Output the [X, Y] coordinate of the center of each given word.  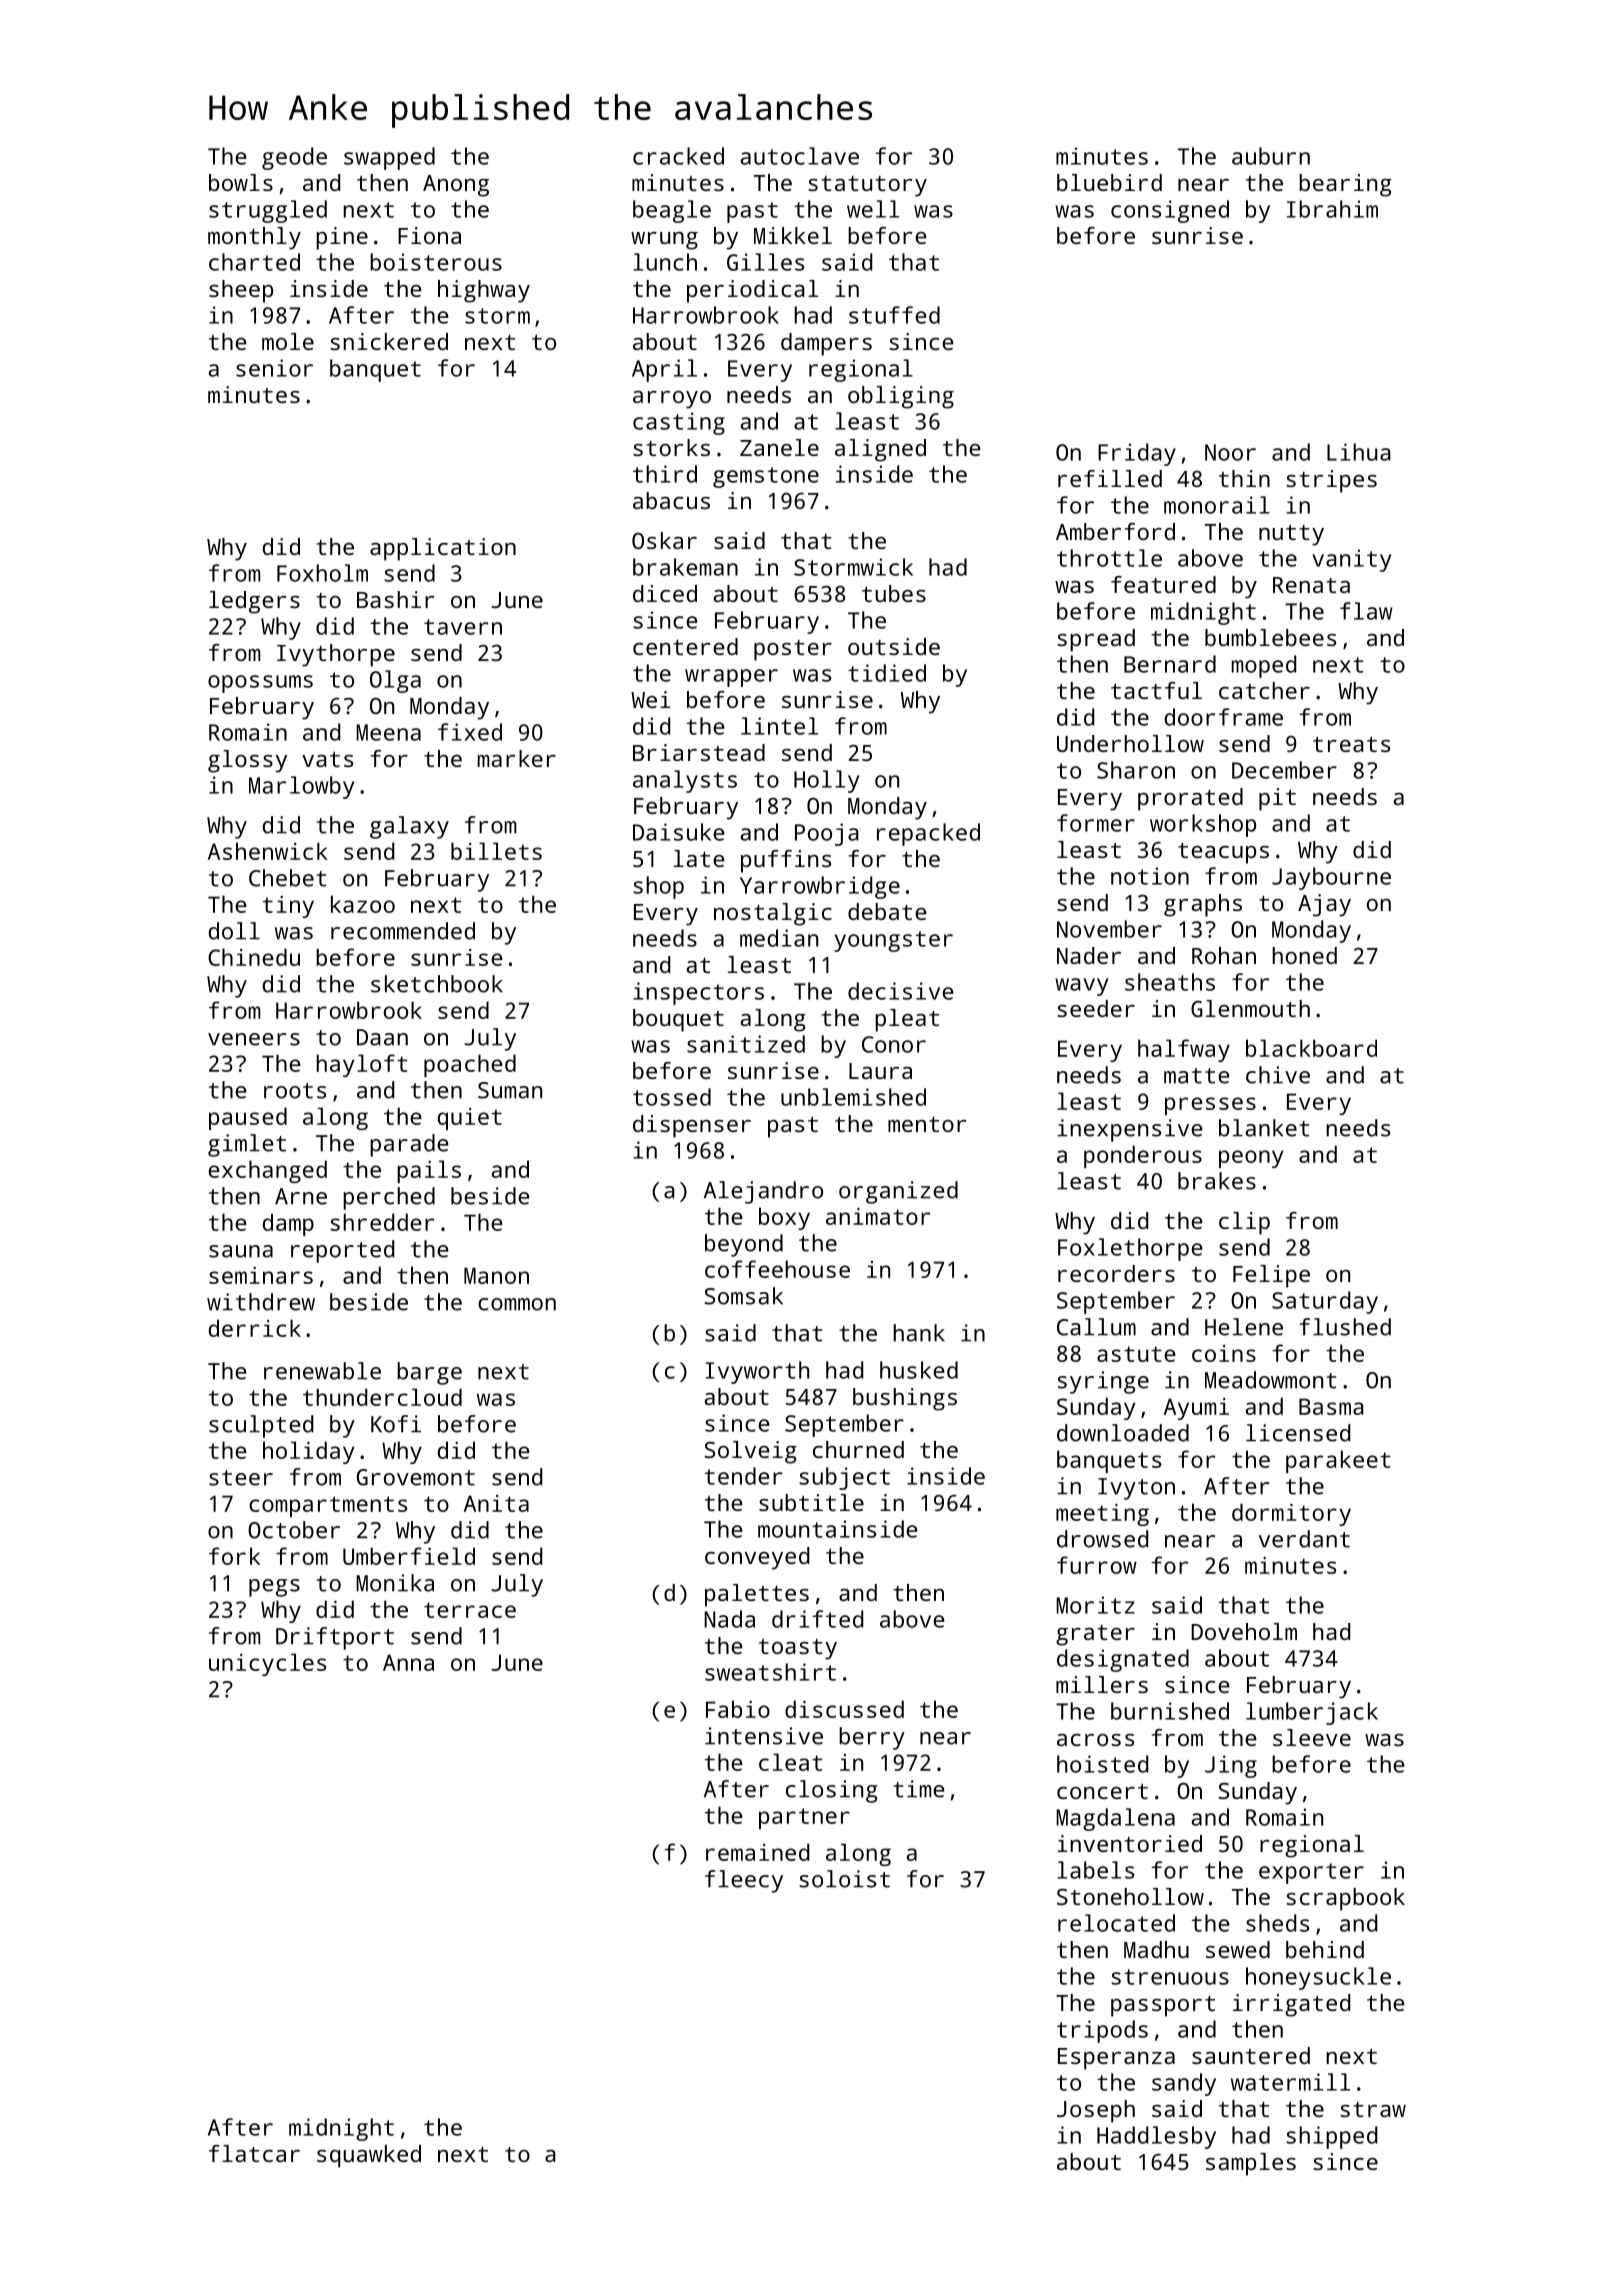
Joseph [1096, 2111]
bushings [905, 1399]
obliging [901, 397]
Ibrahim [1332, 209]
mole [288, 341]
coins [1224, 1353]
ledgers [254, 602]
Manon [496, 1275]
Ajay [1324, 905]
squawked [369, 2156]
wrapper [731, 678]
